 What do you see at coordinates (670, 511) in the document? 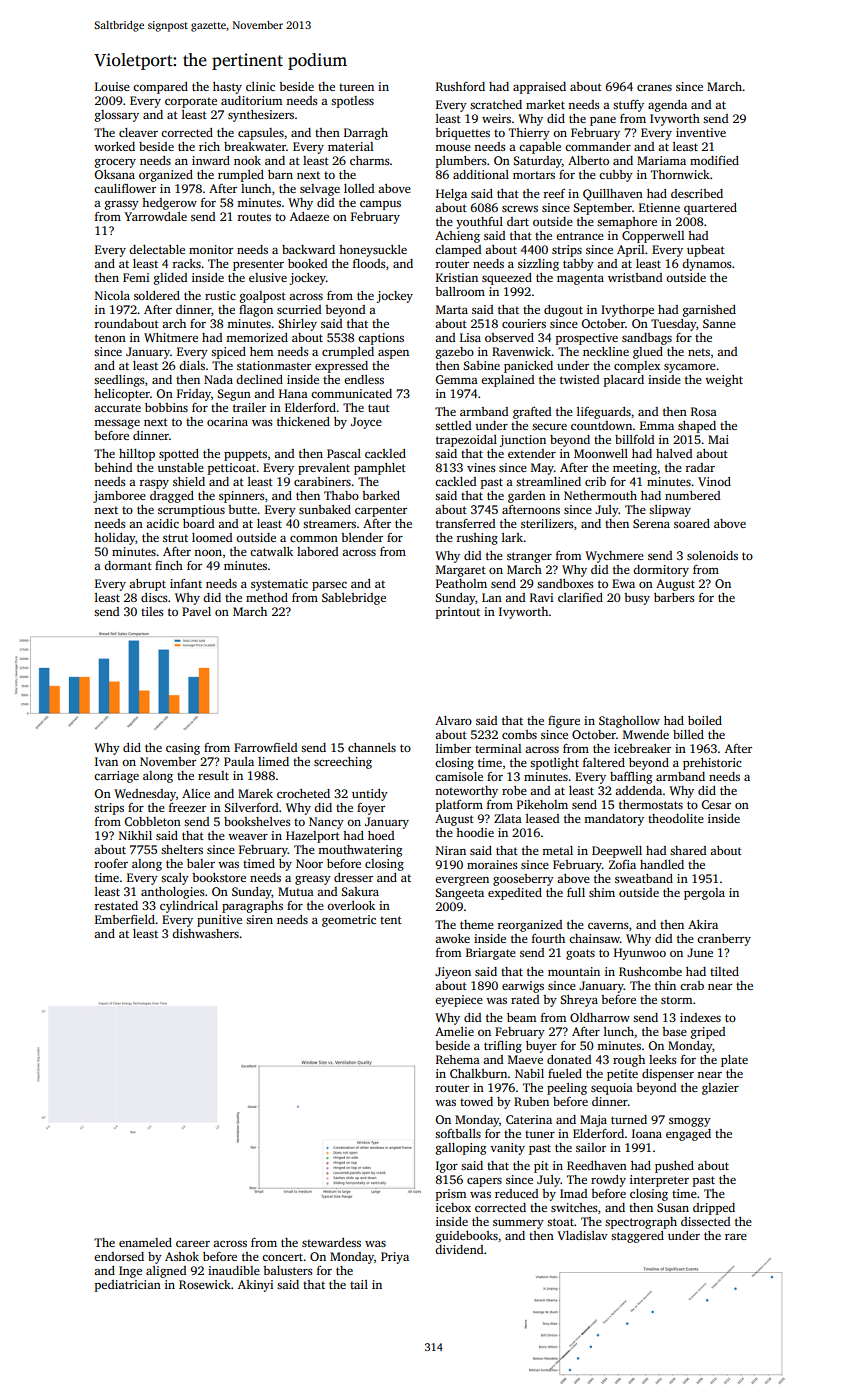
I see `slipway` at bounding box center [670, 511].
